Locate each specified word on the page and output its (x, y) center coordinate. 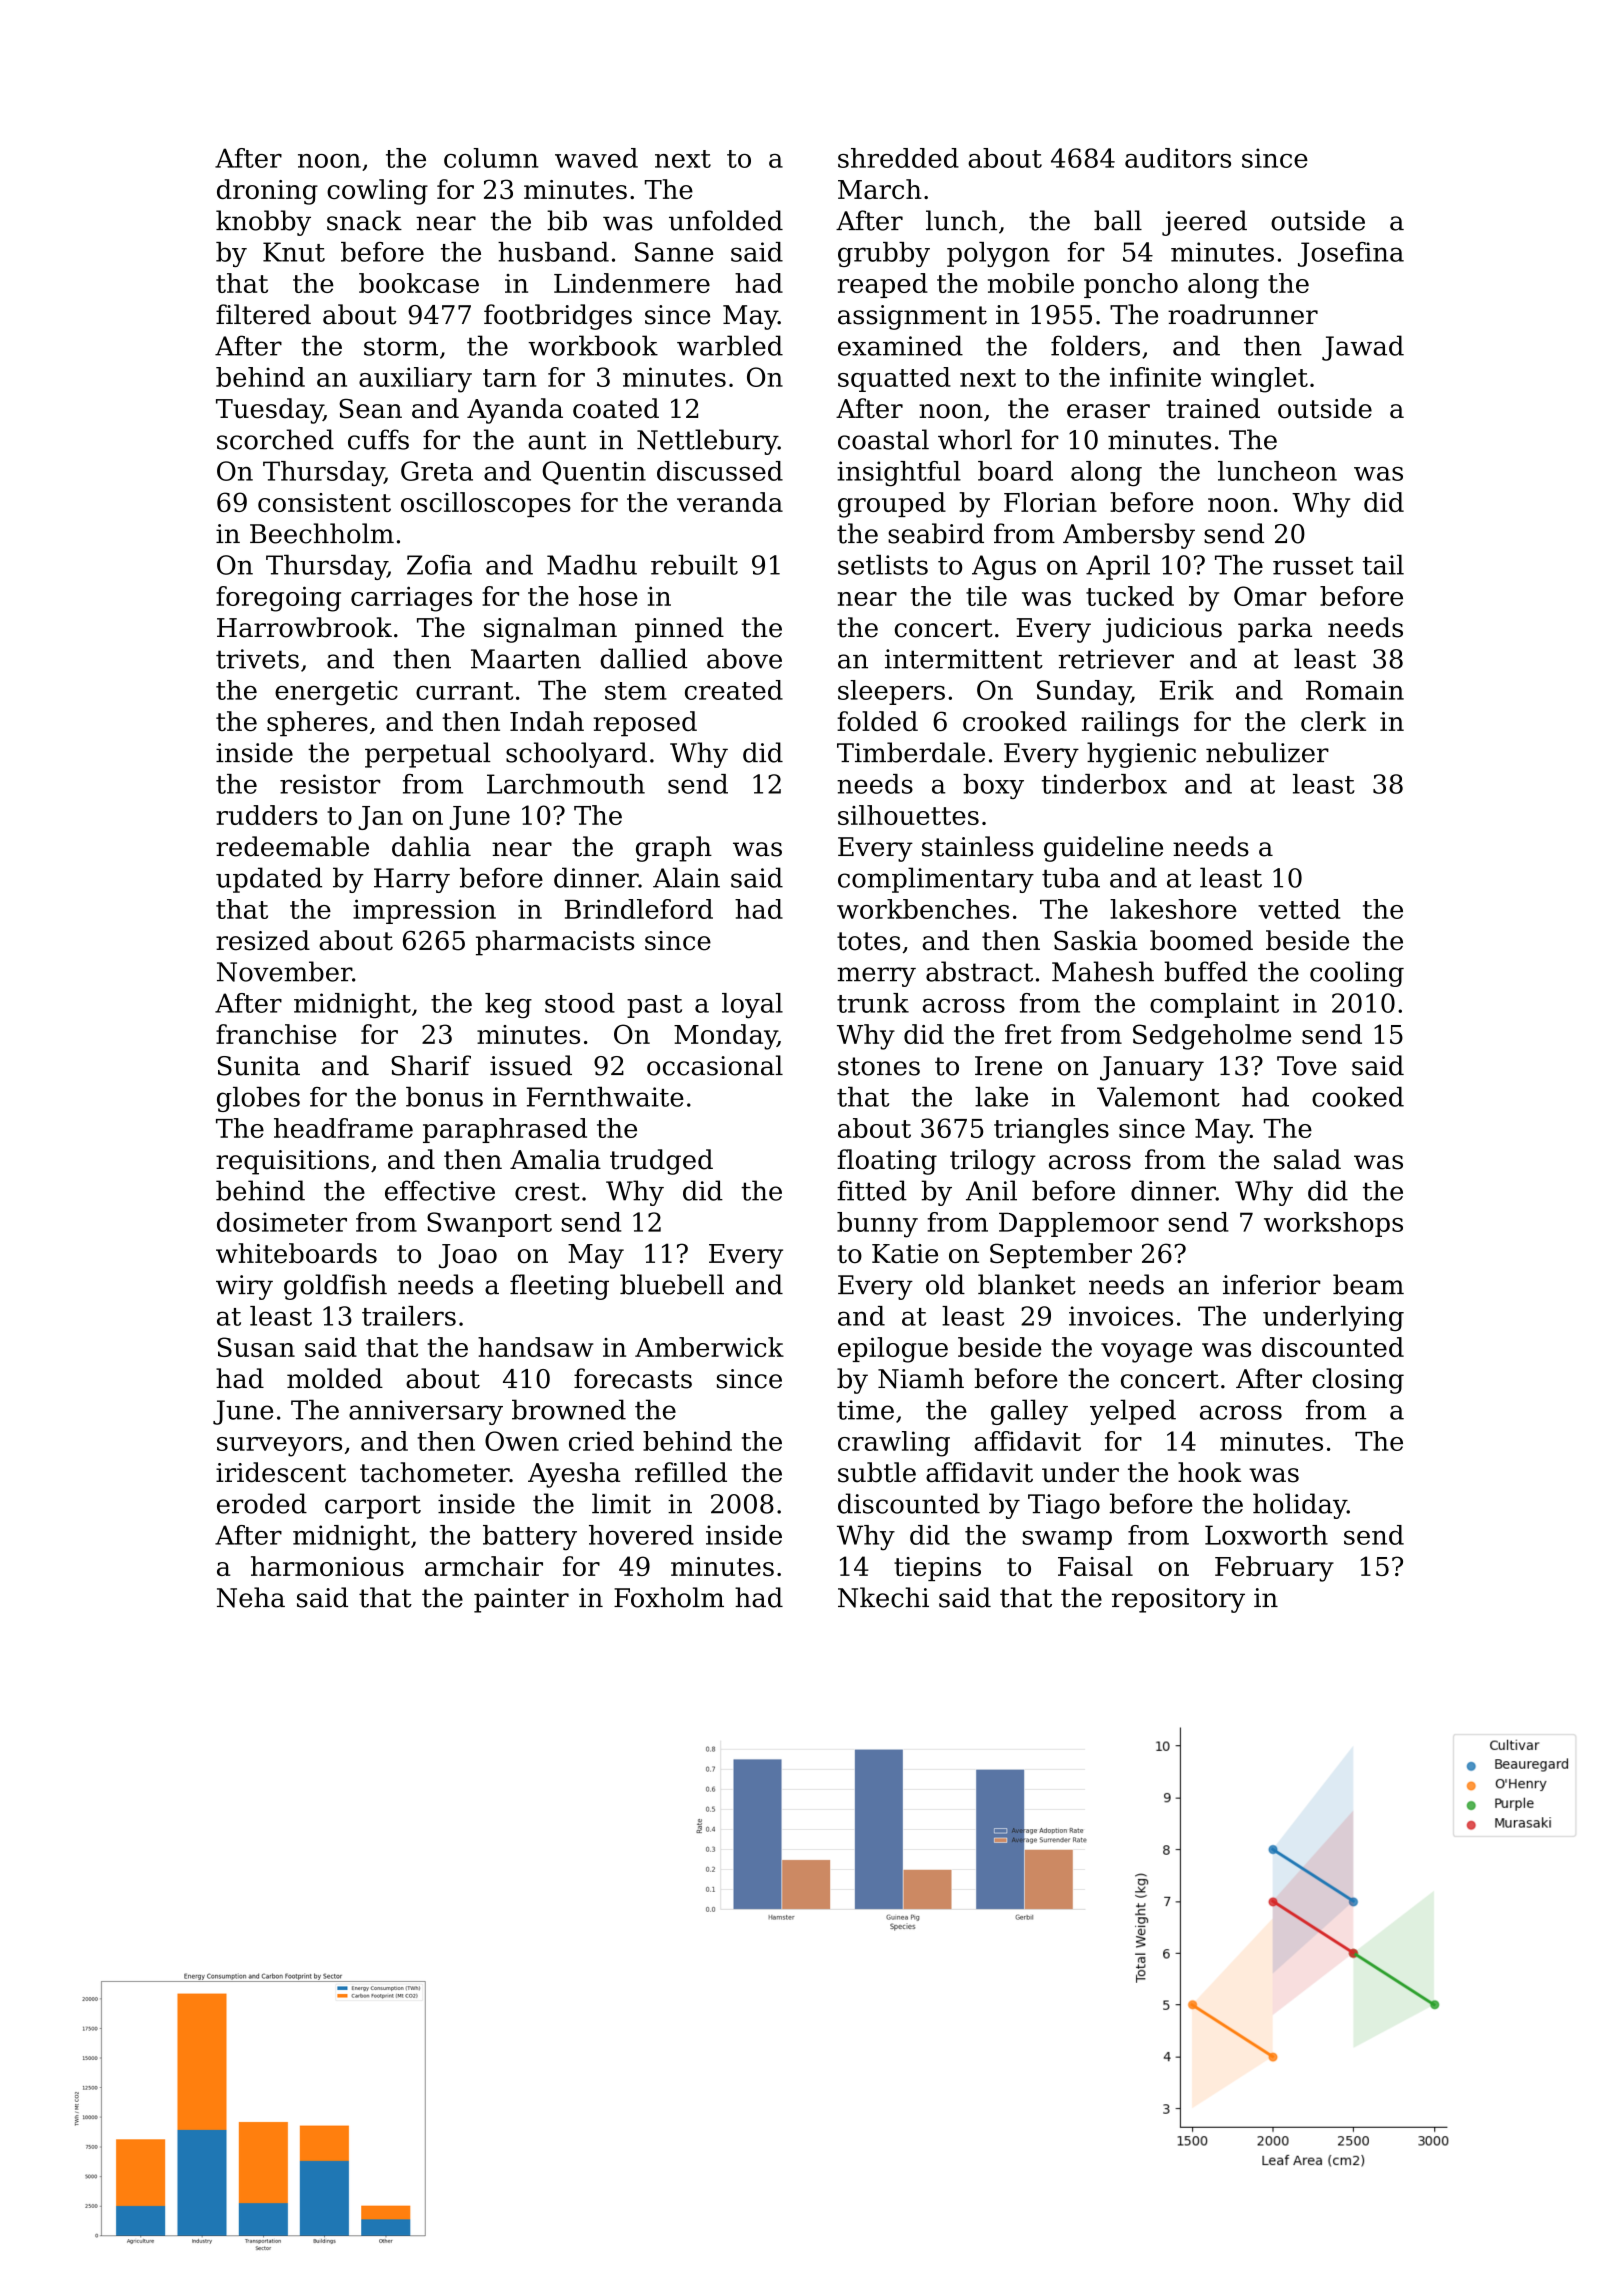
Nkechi (883, 1597)
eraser (1108, 411)
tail (1383, 565)
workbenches (923, 909)
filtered (263, 314)
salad (1307, 1159)
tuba (1071, 877)
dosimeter (282, 1222)
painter (521, 1600)
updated (269, 880)
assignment (912, 317)
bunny (877, 1225)
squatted (894, 379)
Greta (437, 471)
